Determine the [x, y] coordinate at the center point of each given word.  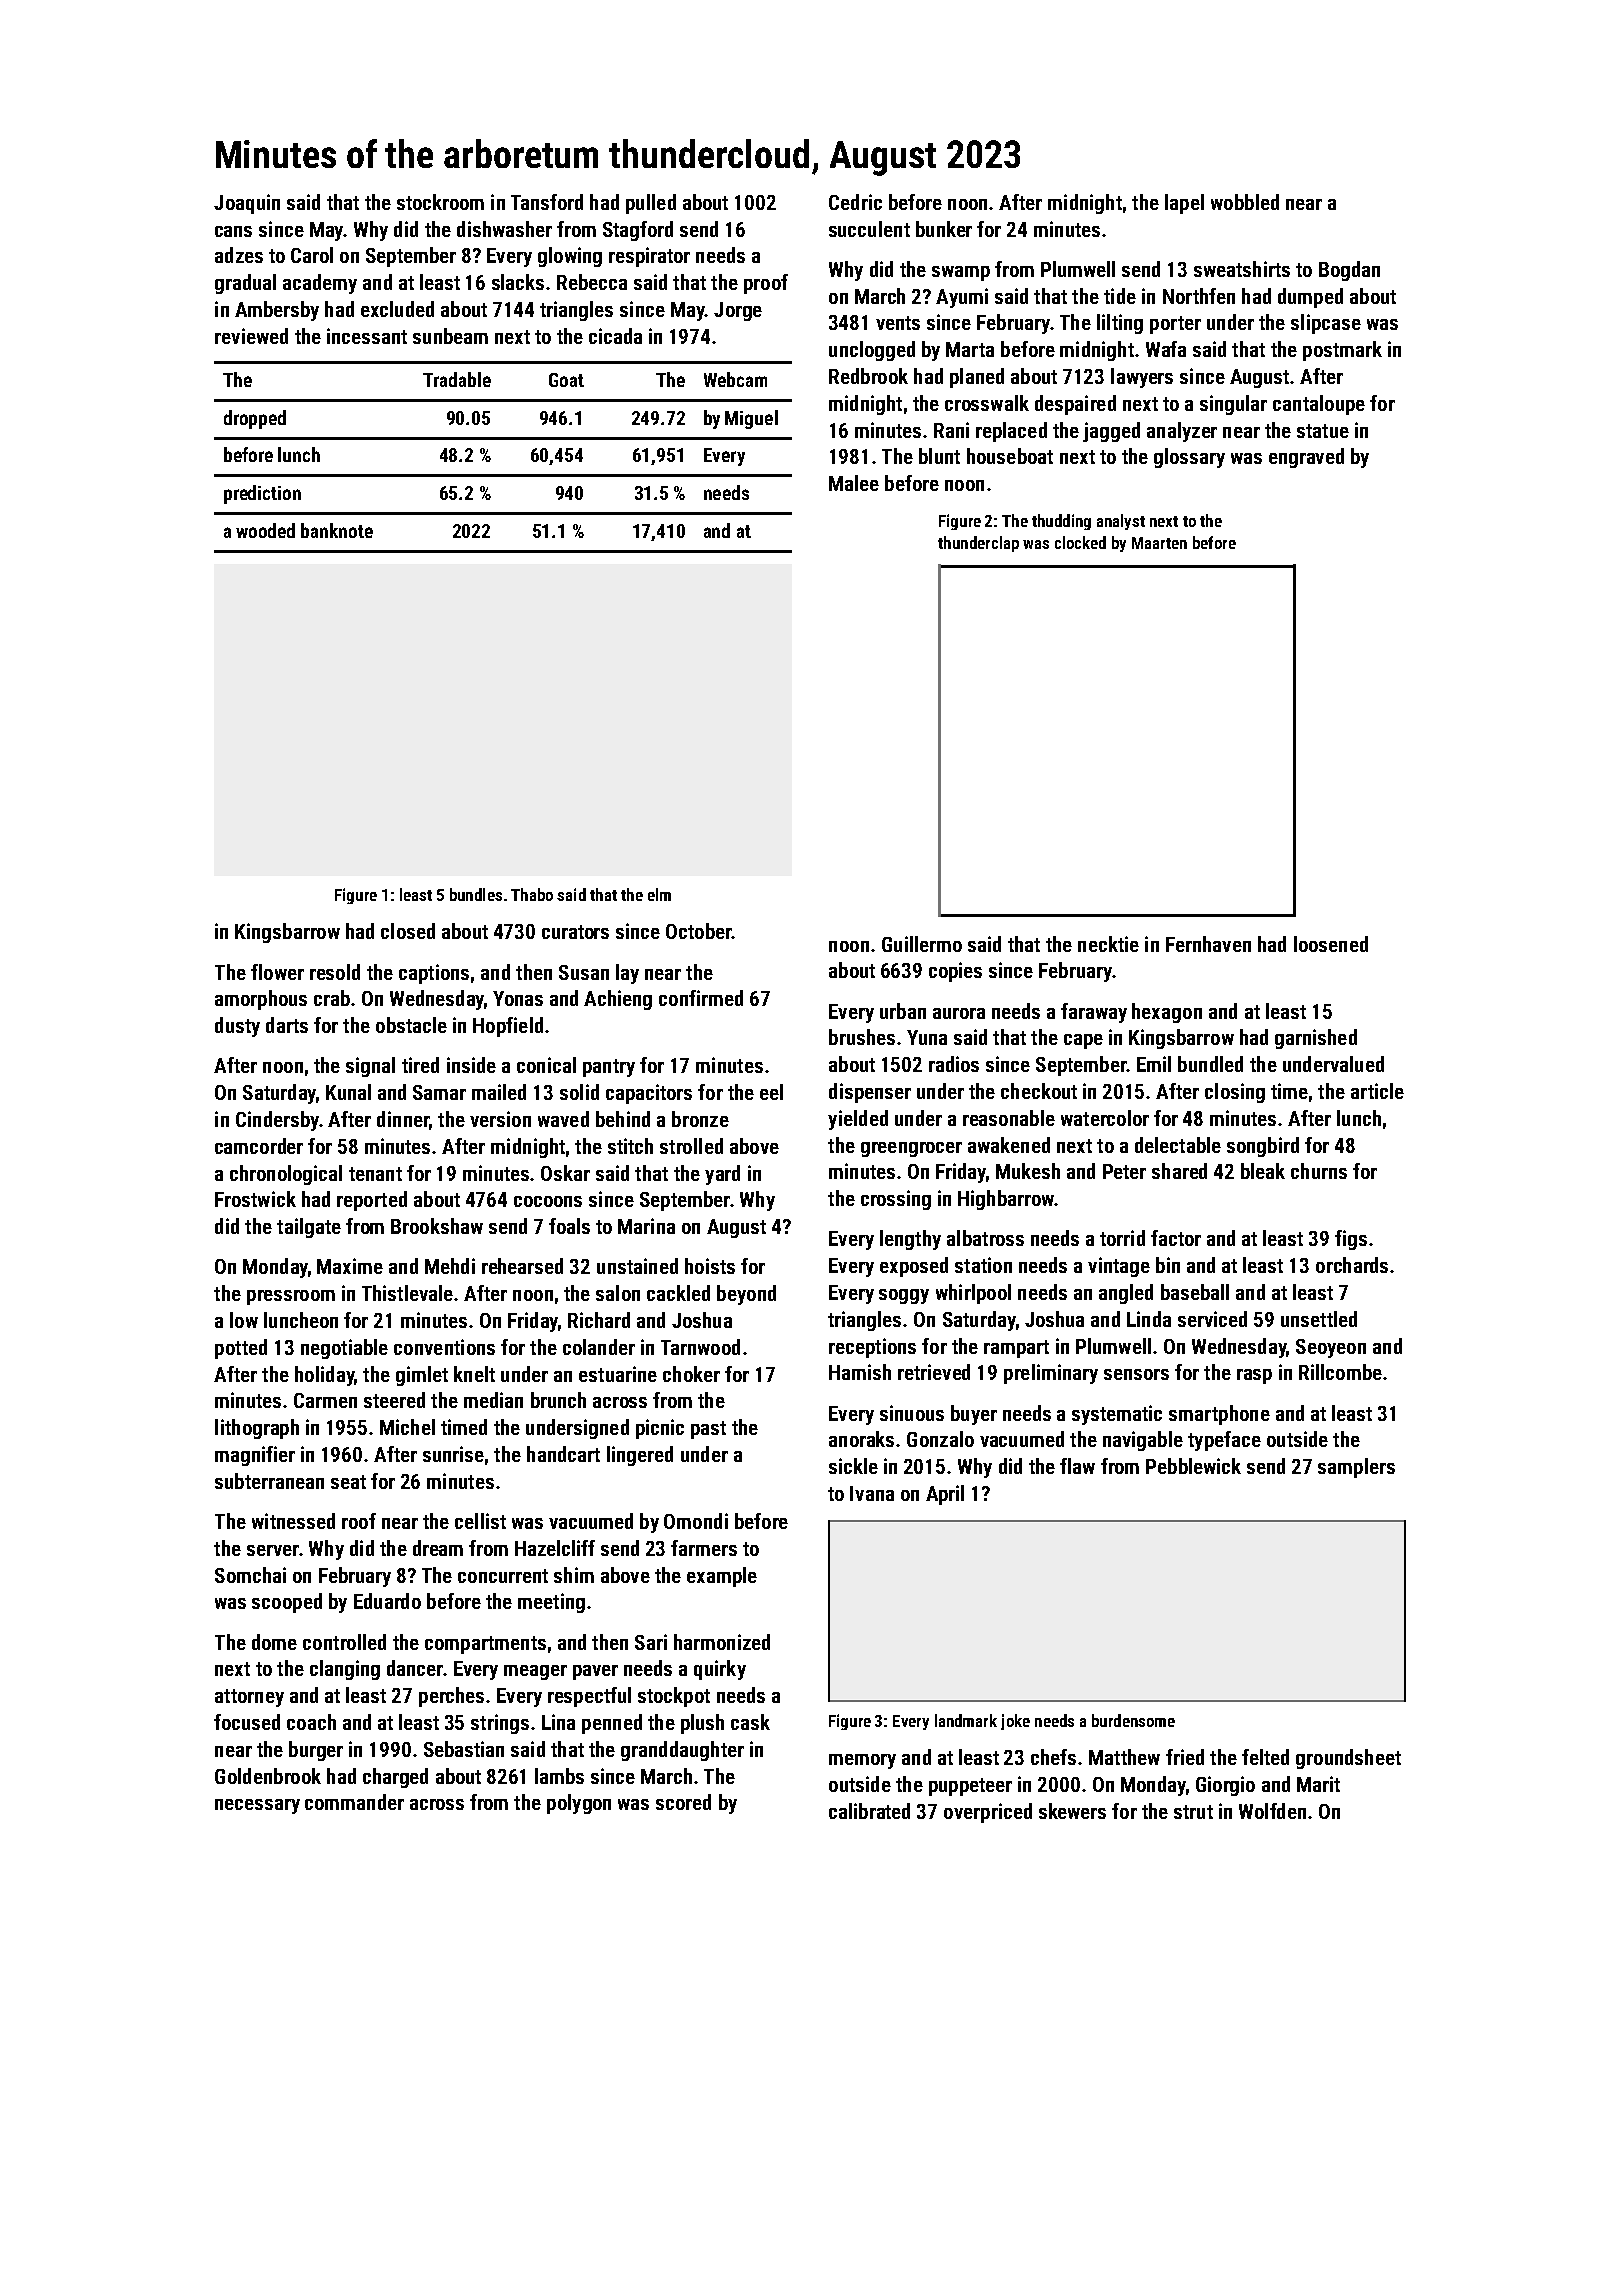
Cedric [855, 202]
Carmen [325, 1400]
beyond [746, 1295]
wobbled [1245, 202]
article [1377, 1091]
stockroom [440, 202]
